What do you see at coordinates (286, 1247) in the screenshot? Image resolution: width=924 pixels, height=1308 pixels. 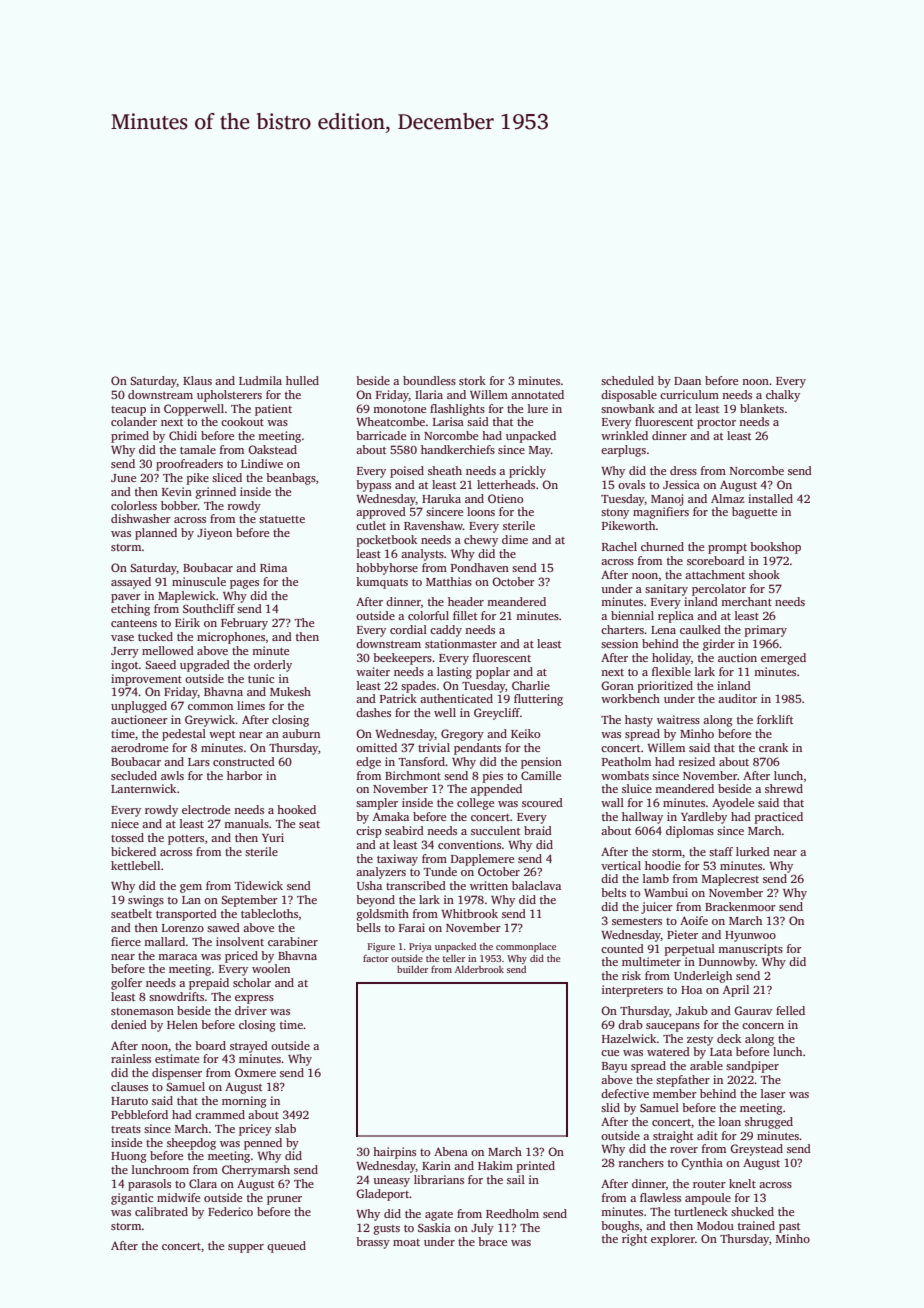 I see `queued` at bounding box center [286, 1247].
